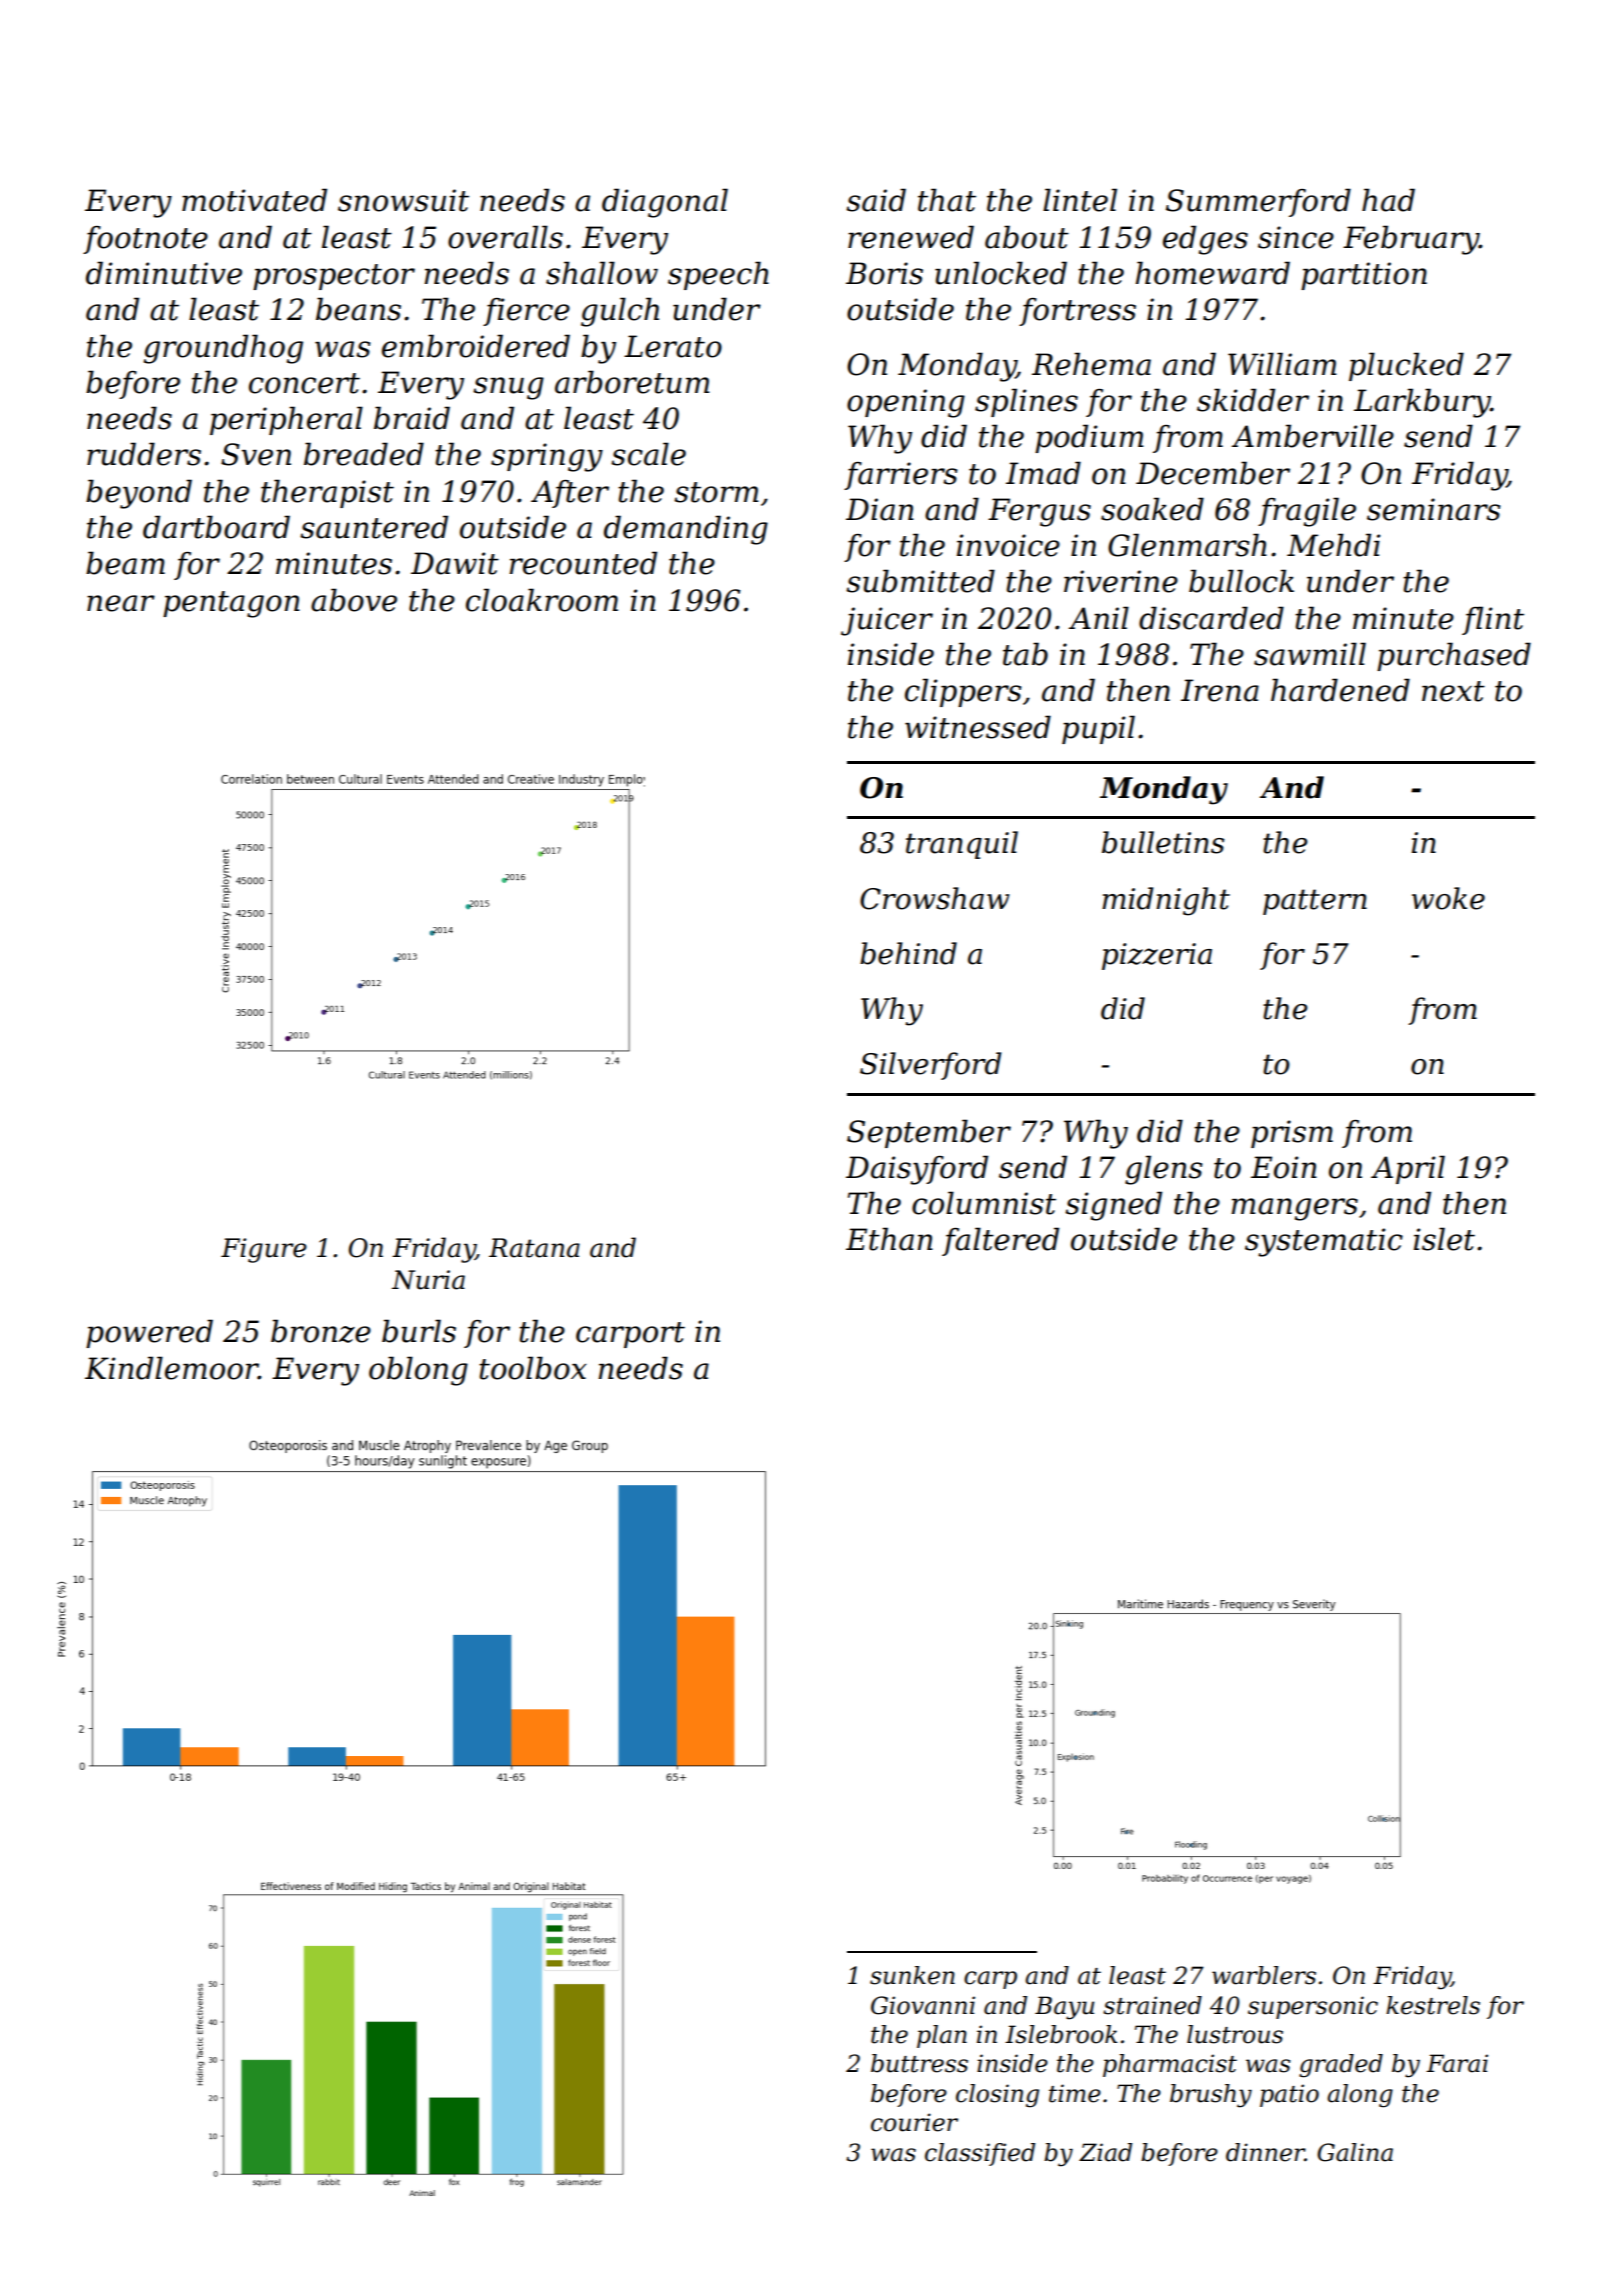 This screenshot has width=1620, height=2292. I want to click on Kindlemoor, so click(171, 1368).
